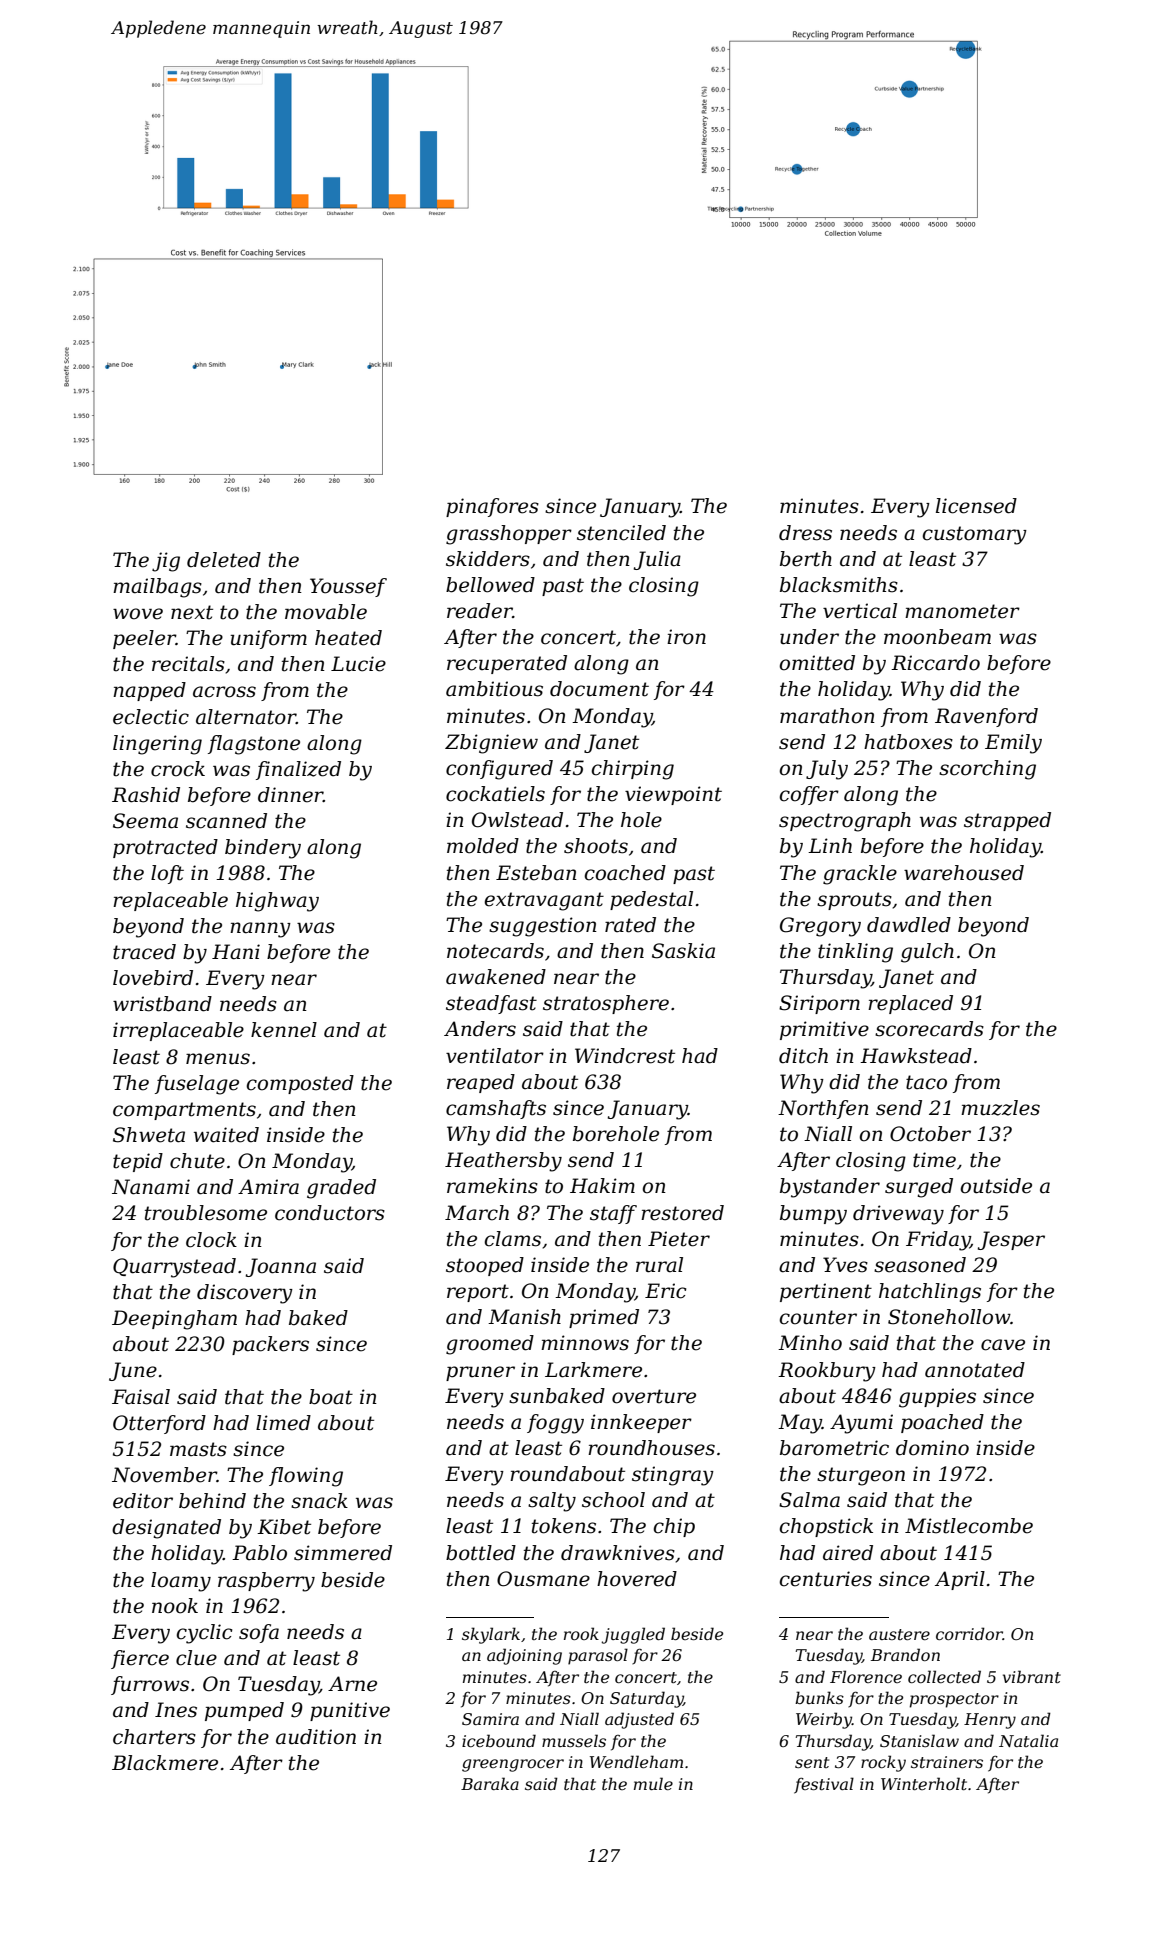 The image size is (1174, 1934). Describe the element at coordinates (585, 1343) in the page. I see `minnows` at that location.
